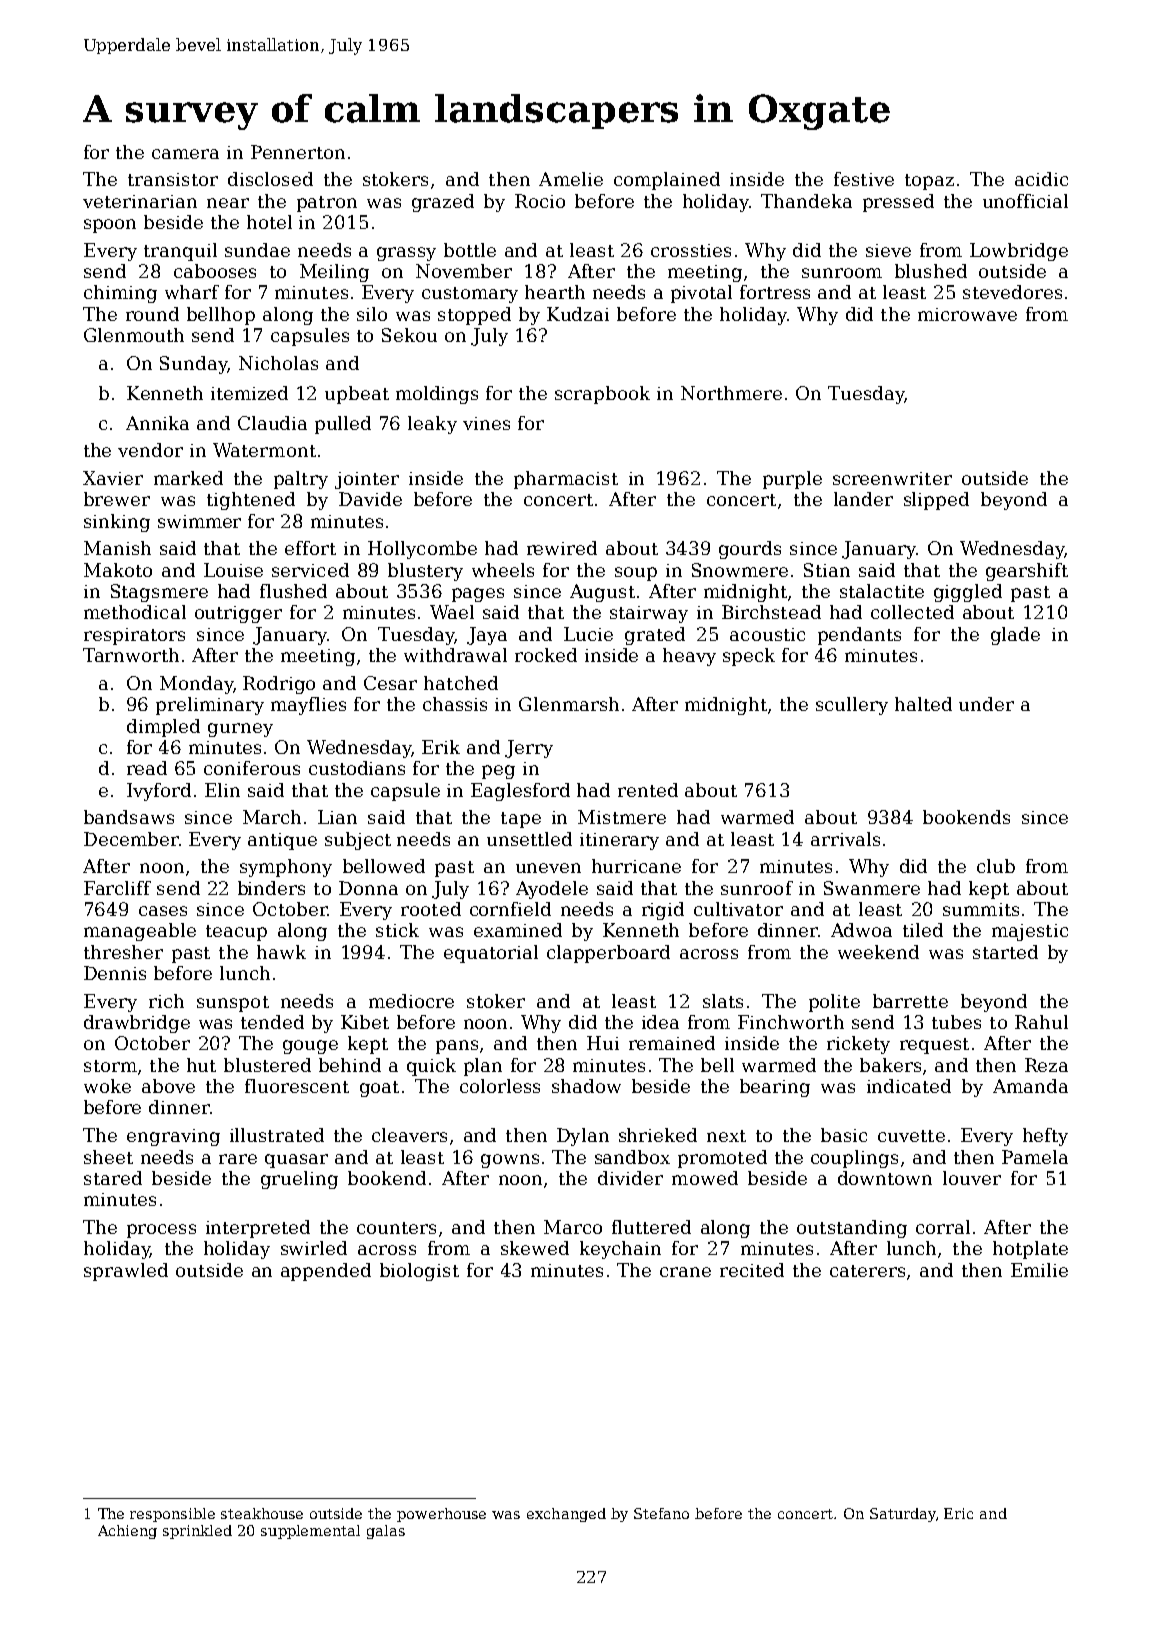  I want to click on Pennerton, so click(298, 152).
